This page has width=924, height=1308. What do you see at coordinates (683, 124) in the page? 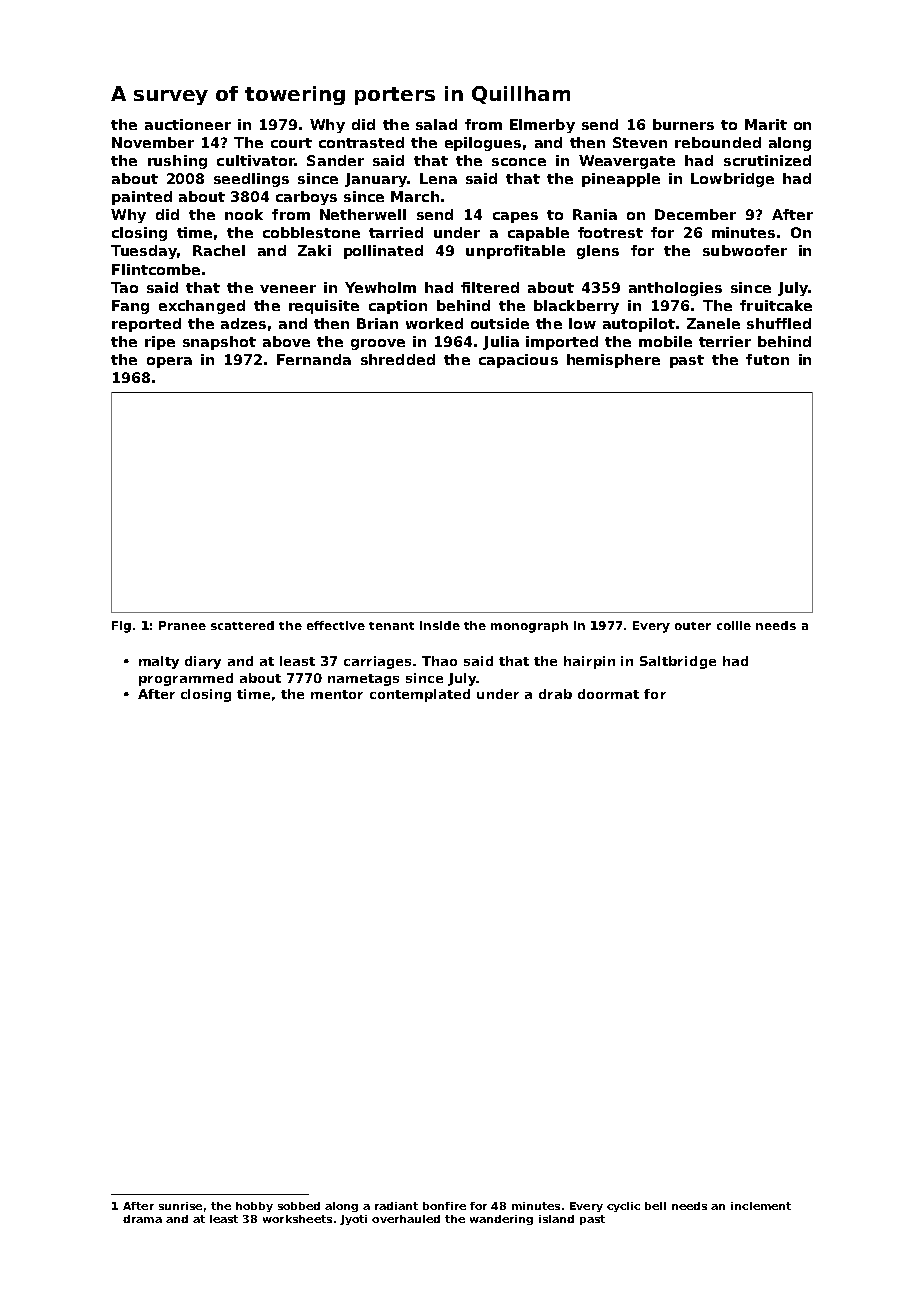
I see `burners` at bounding box center [683, 124].
